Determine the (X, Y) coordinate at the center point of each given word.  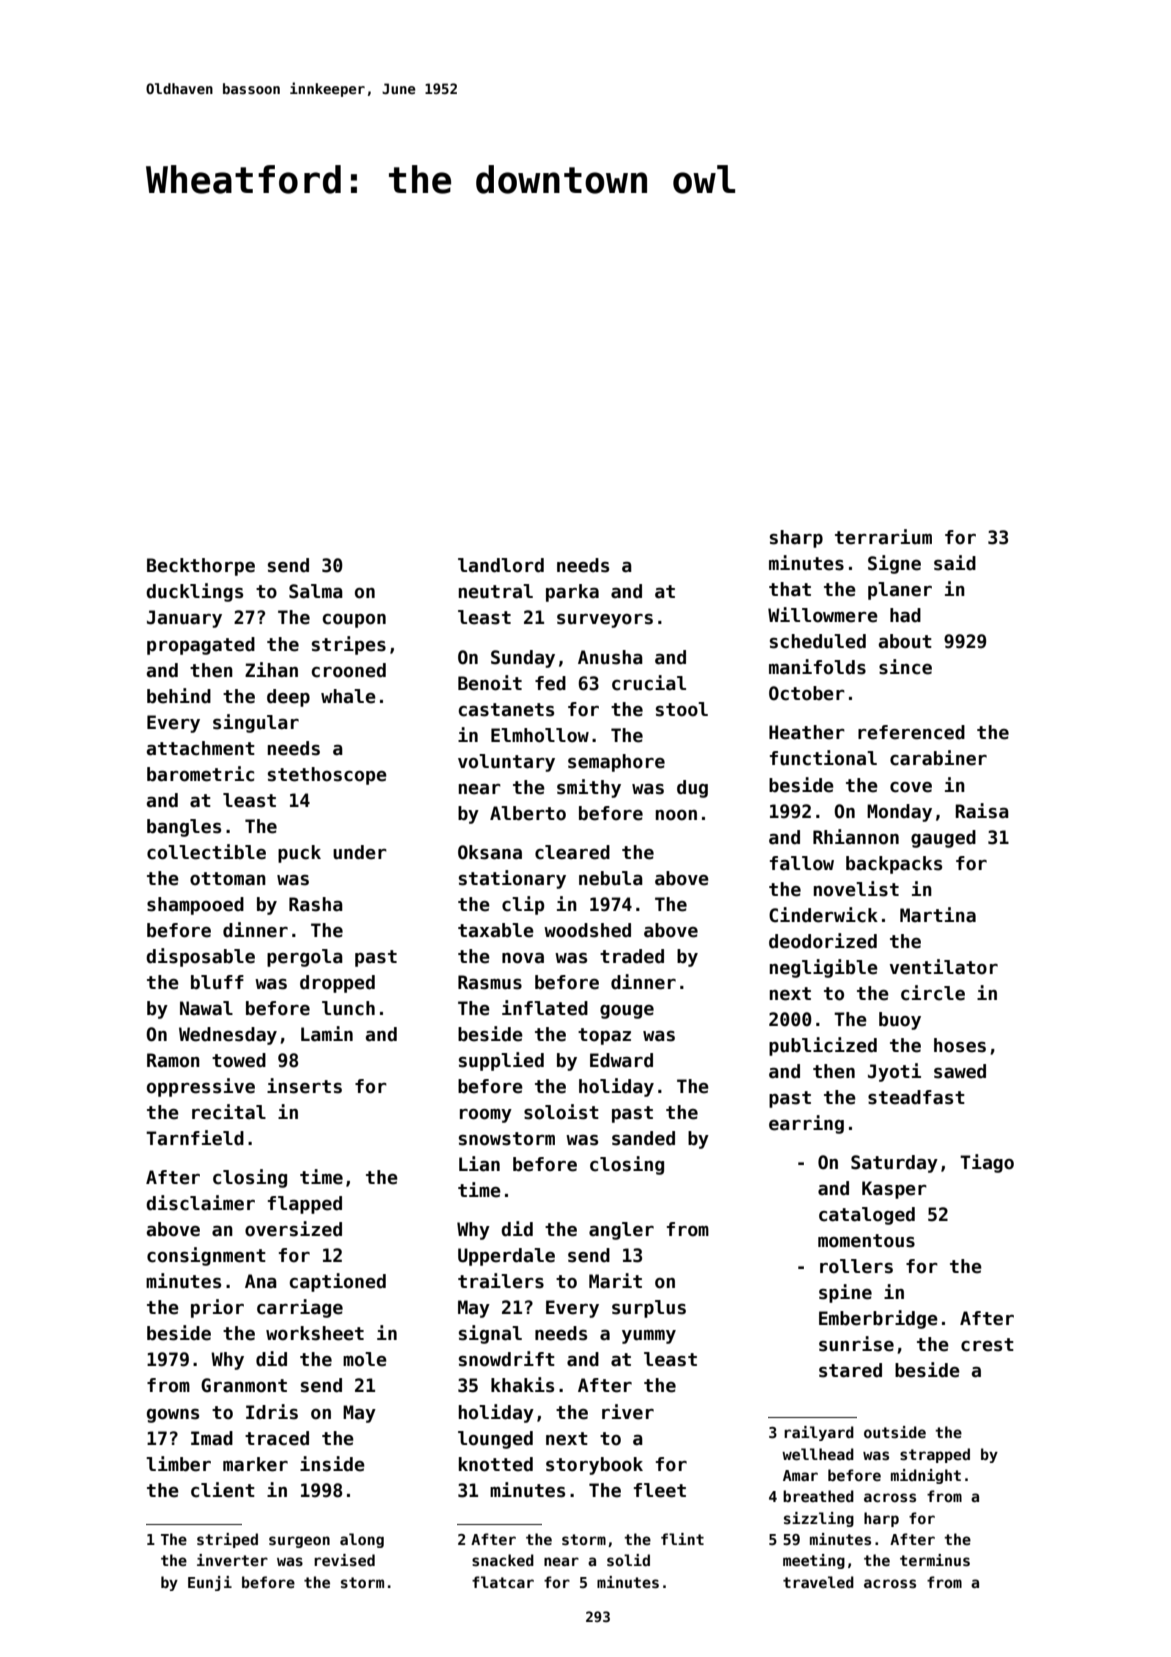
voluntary (506, 763)
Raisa (982, 811)
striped (227, 1540)
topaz (604, 1036)
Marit (615, 1281)
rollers (856, 1266)
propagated (201, 646)
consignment (206, 1256)
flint (682, 1539)
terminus (935, 1560)
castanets (506, 710)
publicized (823, 1046)
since (905, 667)
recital (229, 1112)
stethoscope (327, 776)
